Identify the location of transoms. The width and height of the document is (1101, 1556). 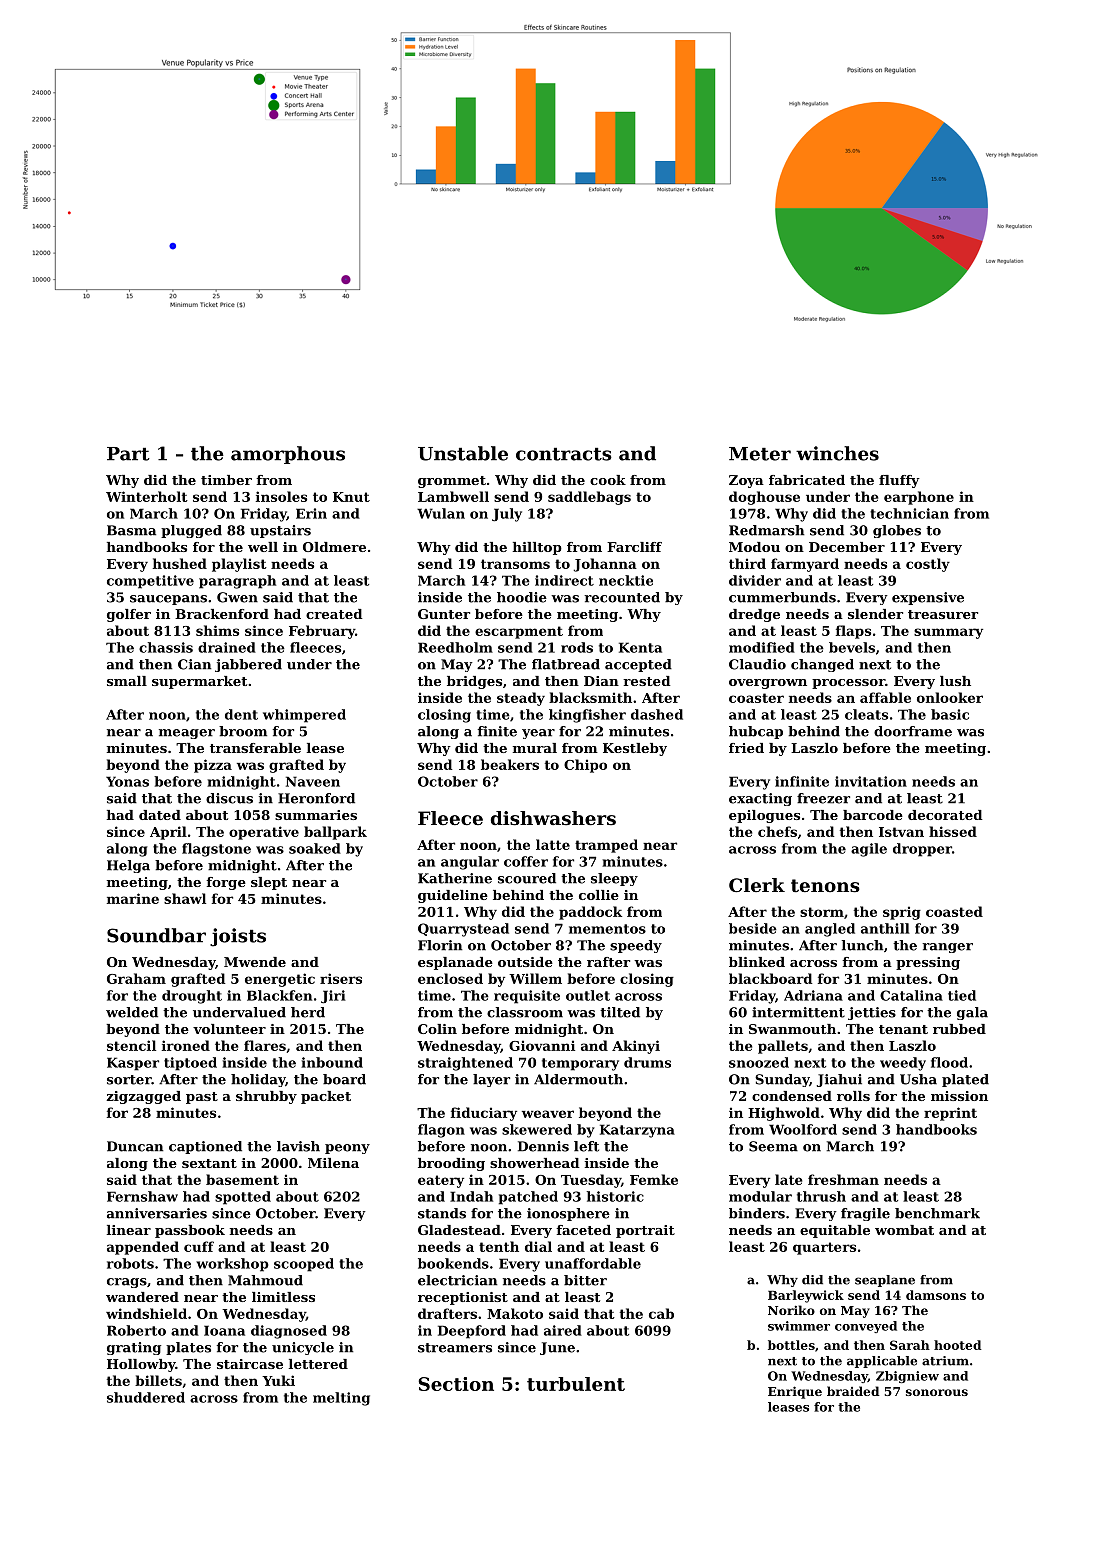
(515, 564).
